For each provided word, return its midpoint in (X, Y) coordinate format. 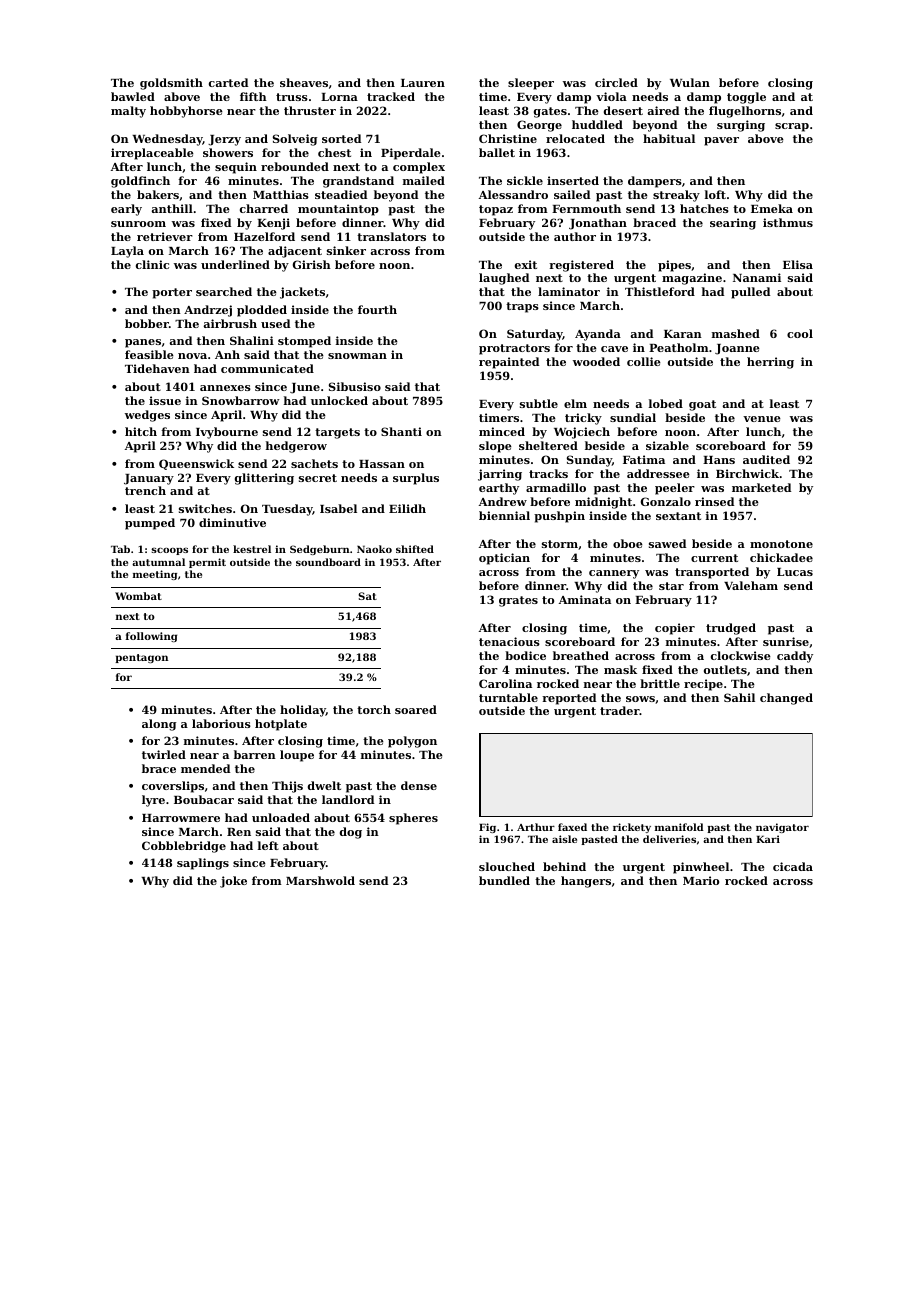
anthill (172, 208)
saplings (203, 864)
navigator (782, 828)
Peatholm (679, 347)
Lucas (795, 572)
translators (391, 236)
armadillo (556, 487)
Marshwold (320, 880)
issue (165, 400)
